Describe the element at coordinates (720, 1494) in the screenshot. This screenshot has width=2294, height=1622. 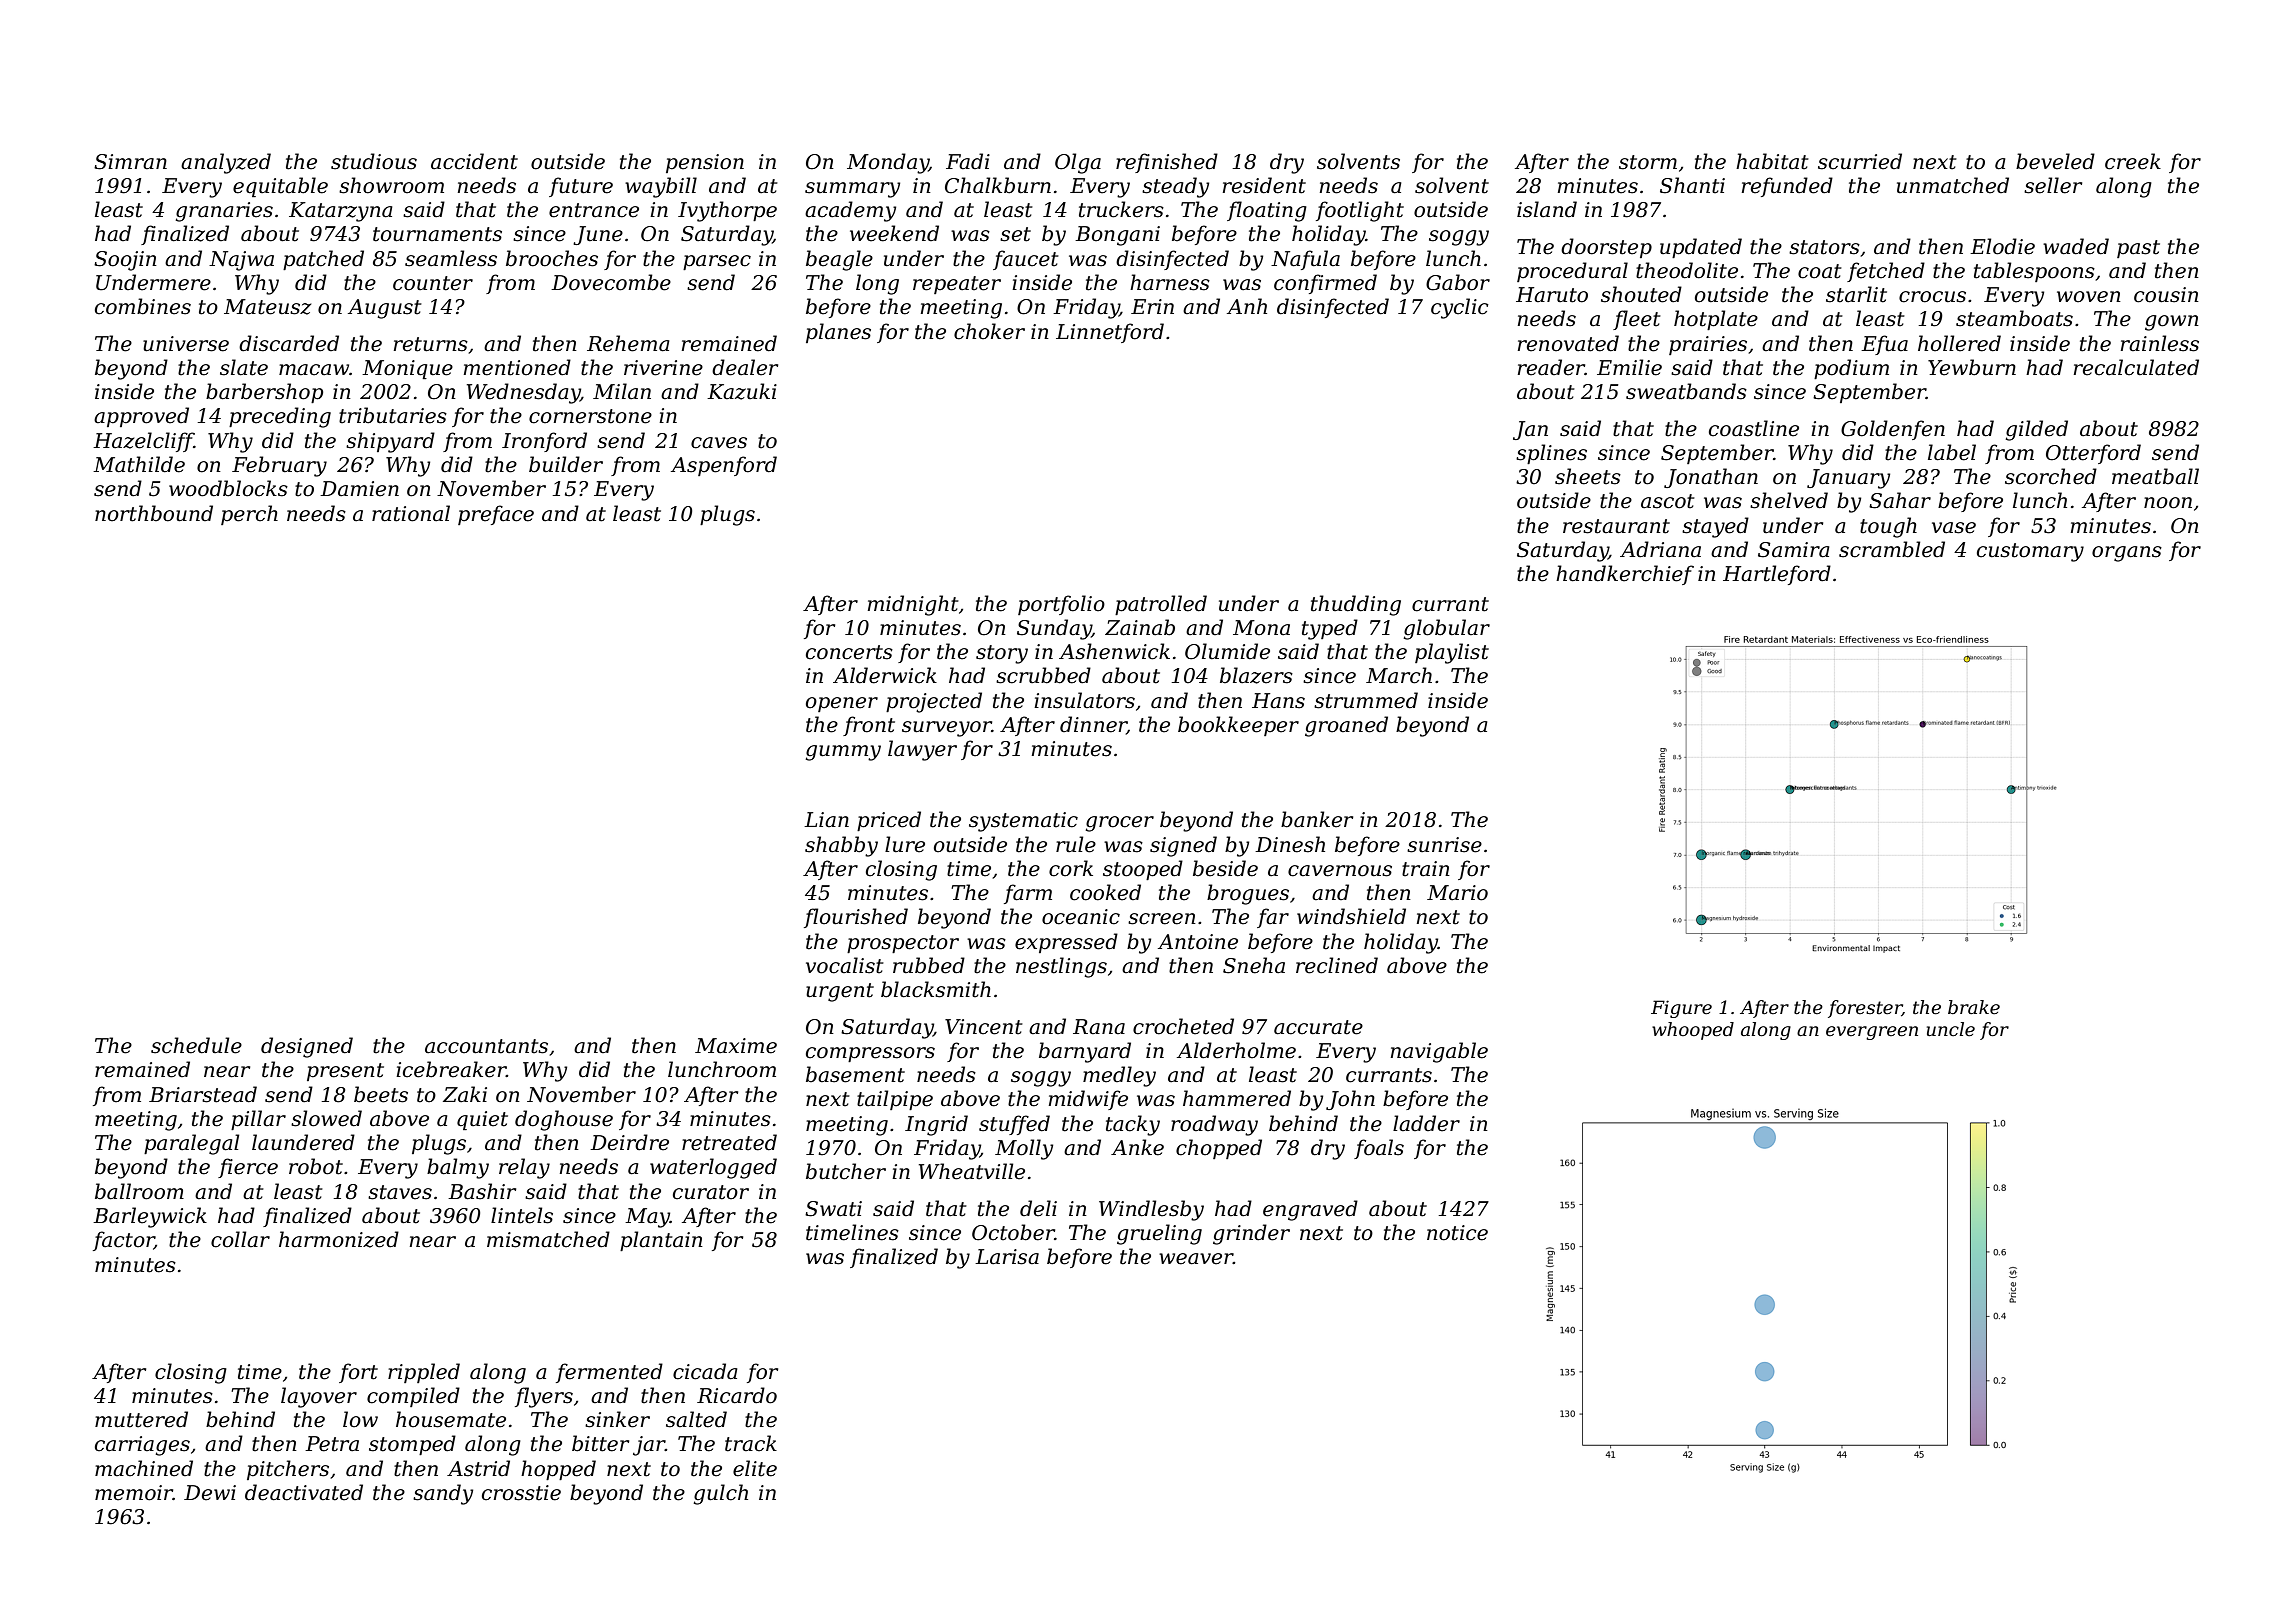
I see `gulch` at that location.
